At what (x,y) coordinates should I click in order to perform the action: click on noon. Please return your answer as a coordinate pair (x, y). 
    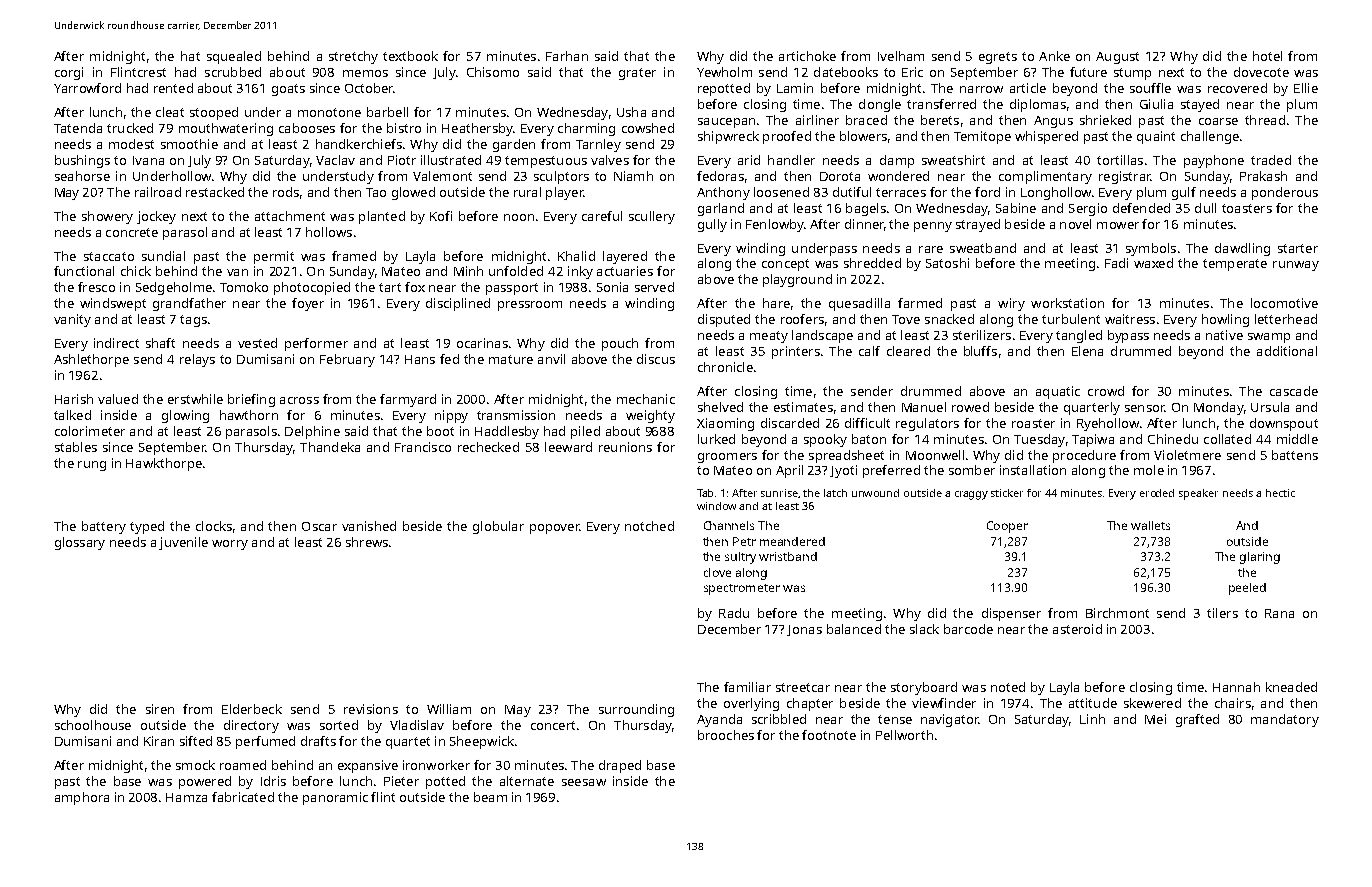
    Looking at the image, I should click on (519, 217).
